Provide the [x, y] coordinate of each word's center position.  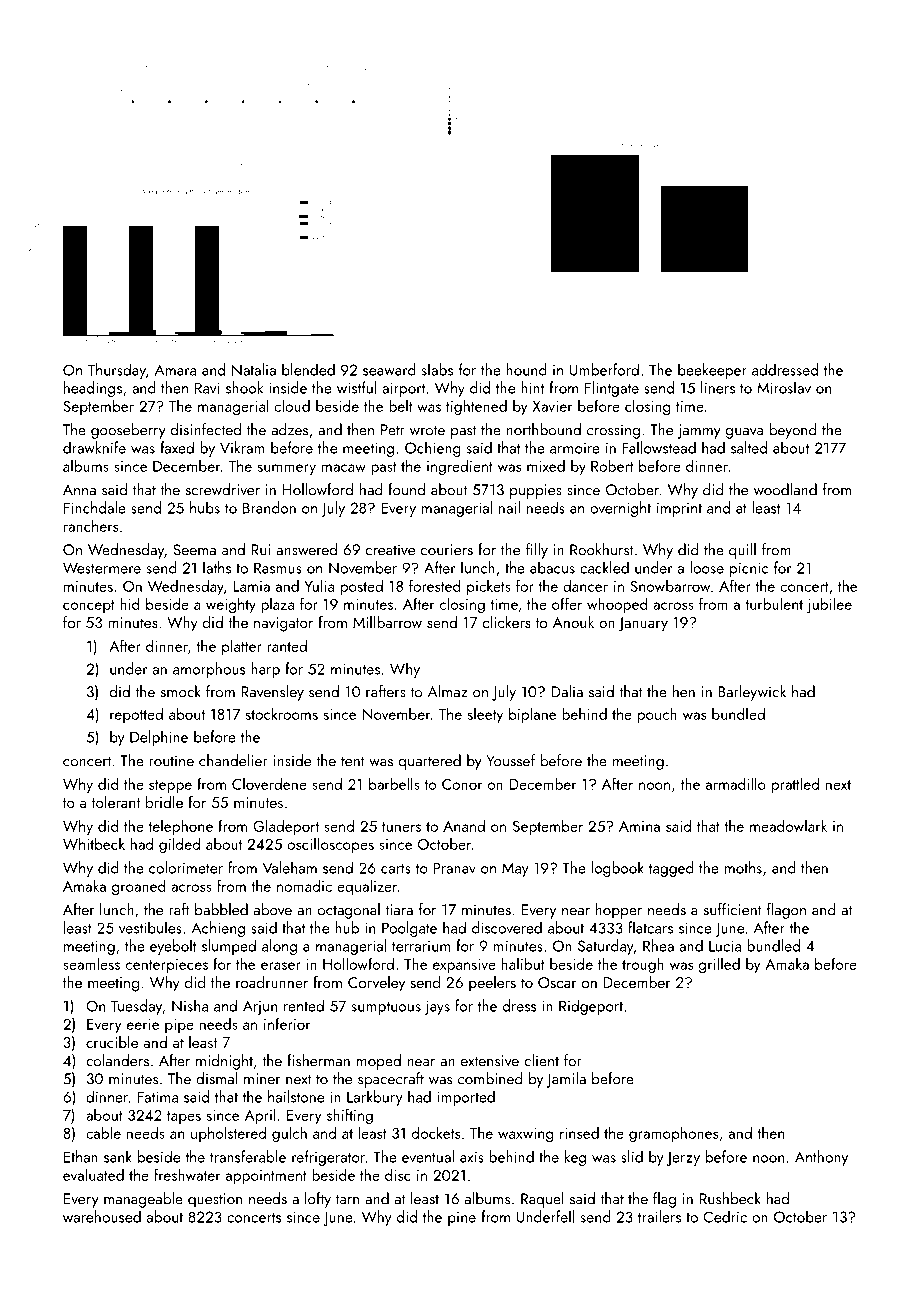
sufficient [733, 909]
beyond [793, 431]
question [215, 1200]
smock [181, 691]
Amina [639, 826]
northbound [543, 429]
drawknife [94, 447]
